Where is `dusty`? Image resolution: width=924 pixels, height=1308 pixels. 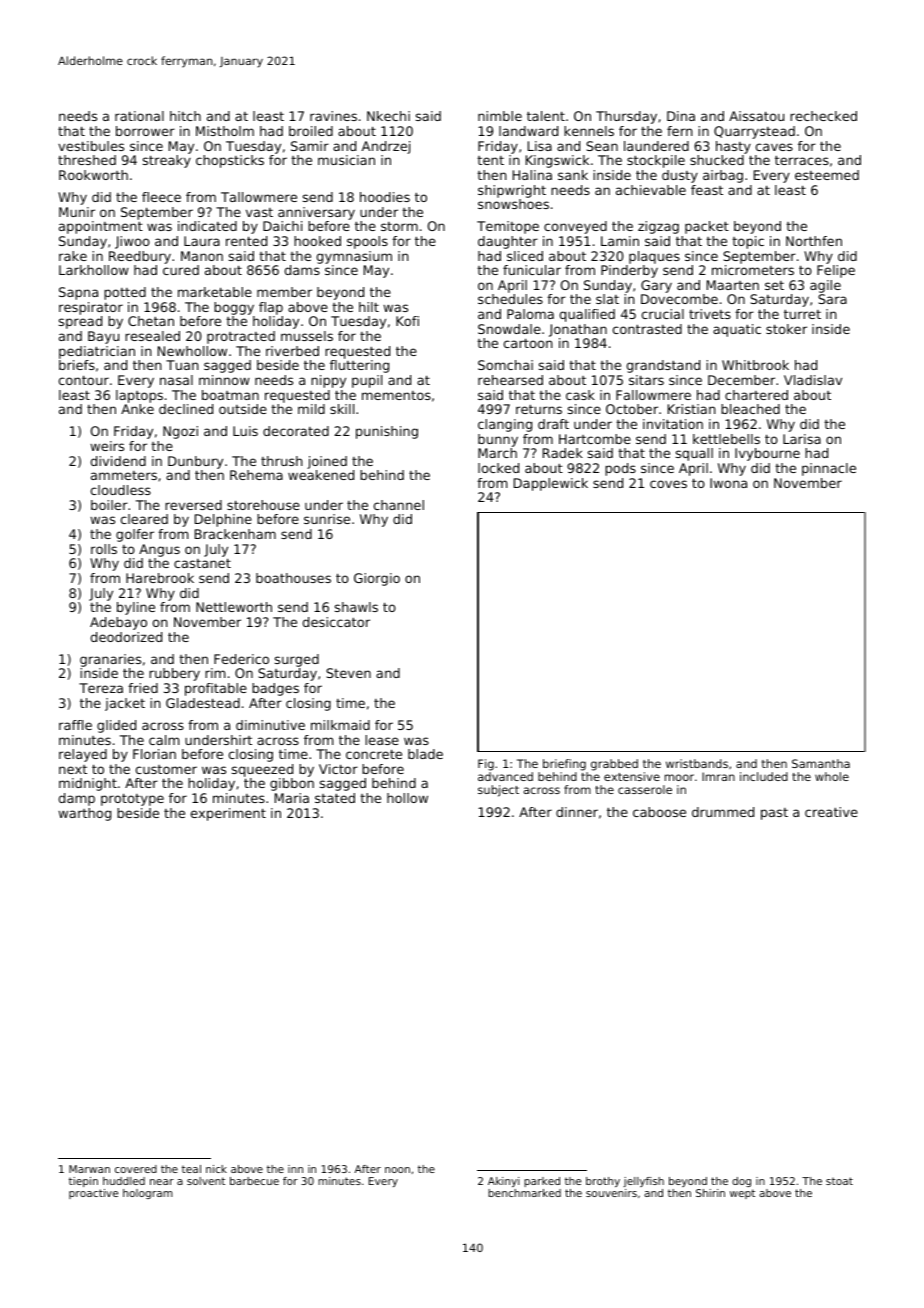
dusty is located at coordinates (680, 176).
